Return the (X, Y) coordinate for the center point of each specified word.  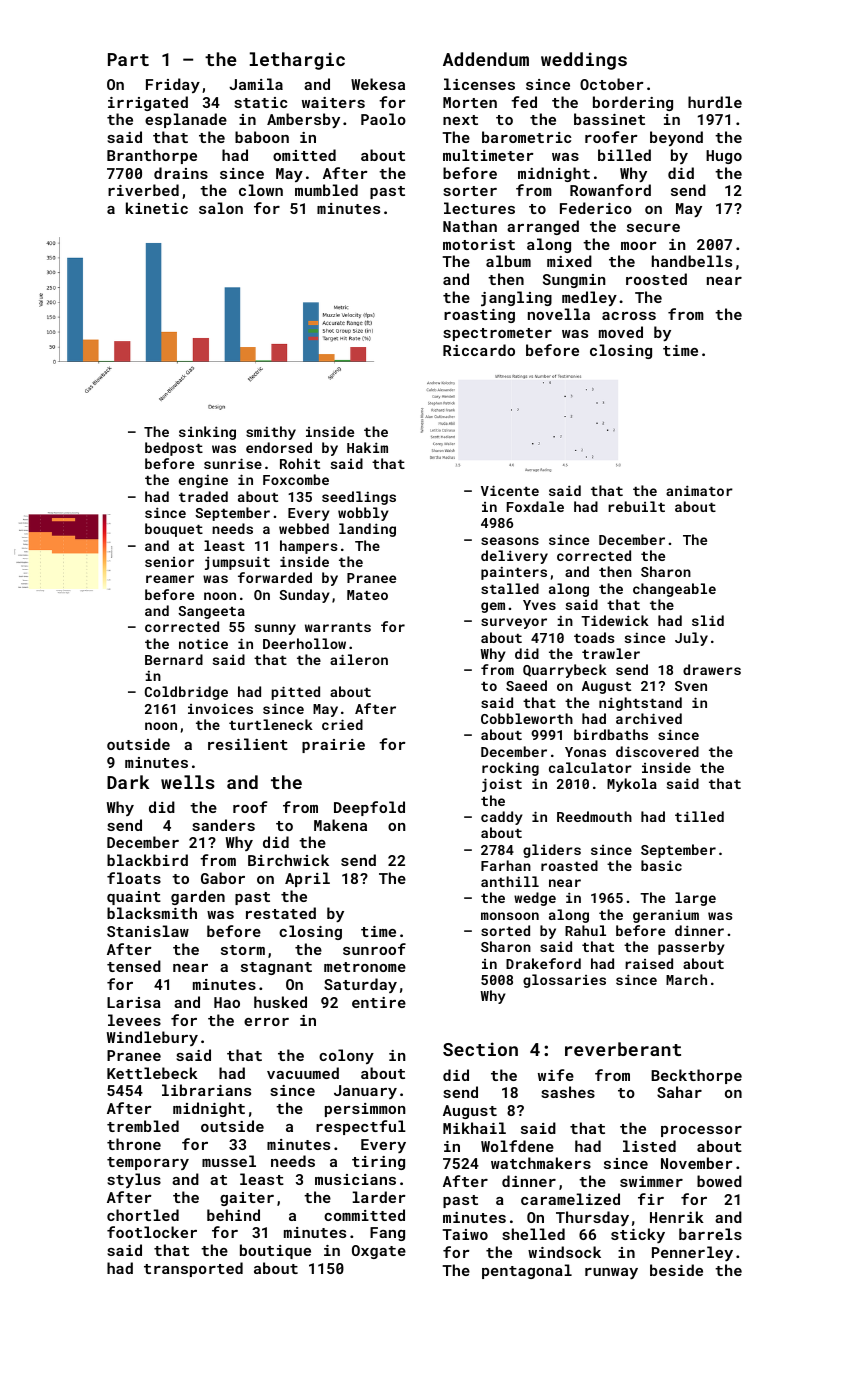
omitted (304, 155)
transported (193, 1269)
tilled (699, 816)
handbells (692, 261)
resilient (248, 744)
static (260, 102)
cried (342, 724)
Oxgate (379, 1252)
